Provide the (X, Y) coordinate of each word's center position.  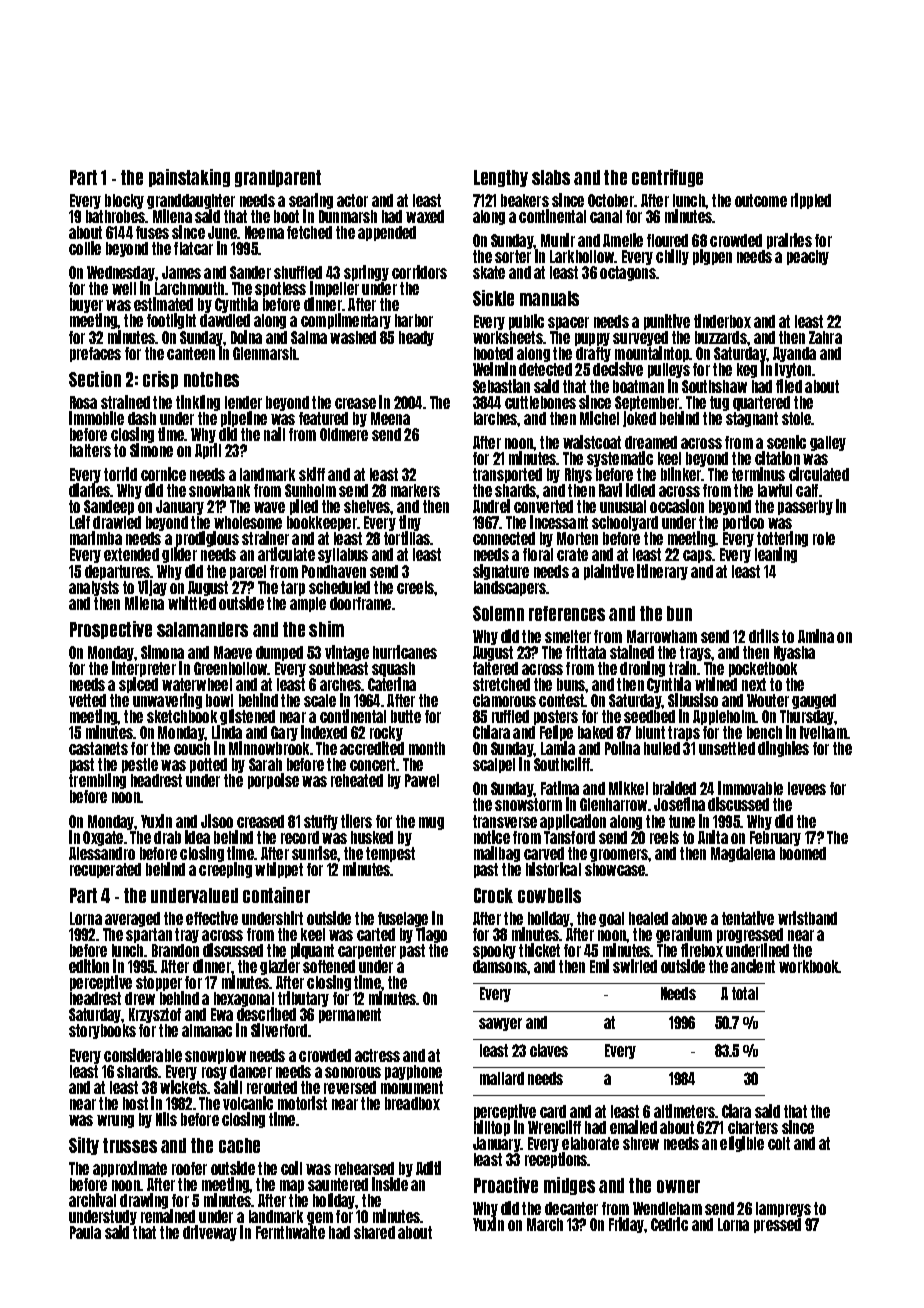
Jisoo (217, 821)
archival (92, 1200)
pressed (777, 1225)
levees (807, 788)
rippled (811, 201)
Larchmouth (189, 288)
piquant (312, 951)
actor (352, 200)
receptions (556, 1160)
